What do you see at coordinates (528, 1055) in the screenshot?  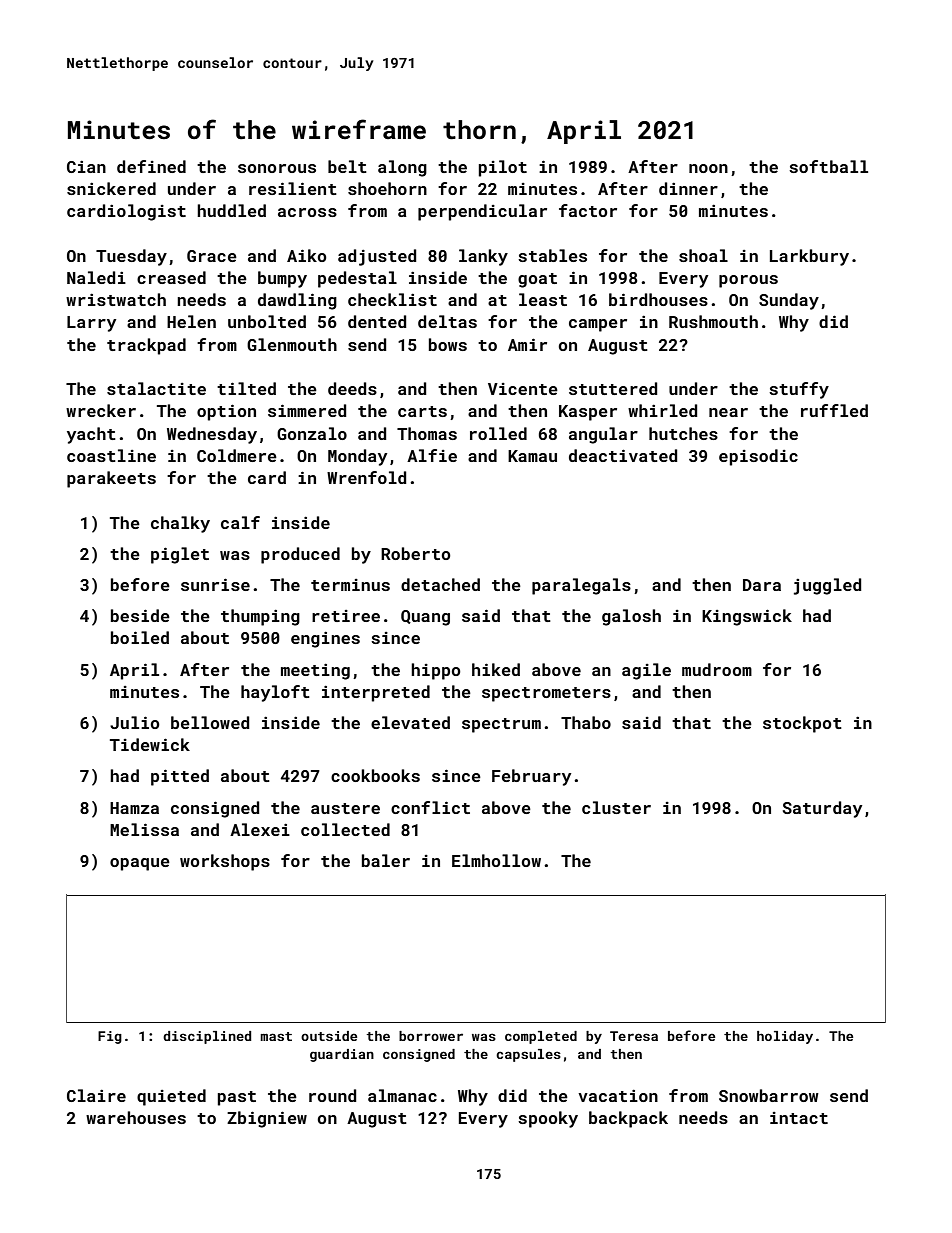 I see `capsules` at bounding box center [528, 1055].
